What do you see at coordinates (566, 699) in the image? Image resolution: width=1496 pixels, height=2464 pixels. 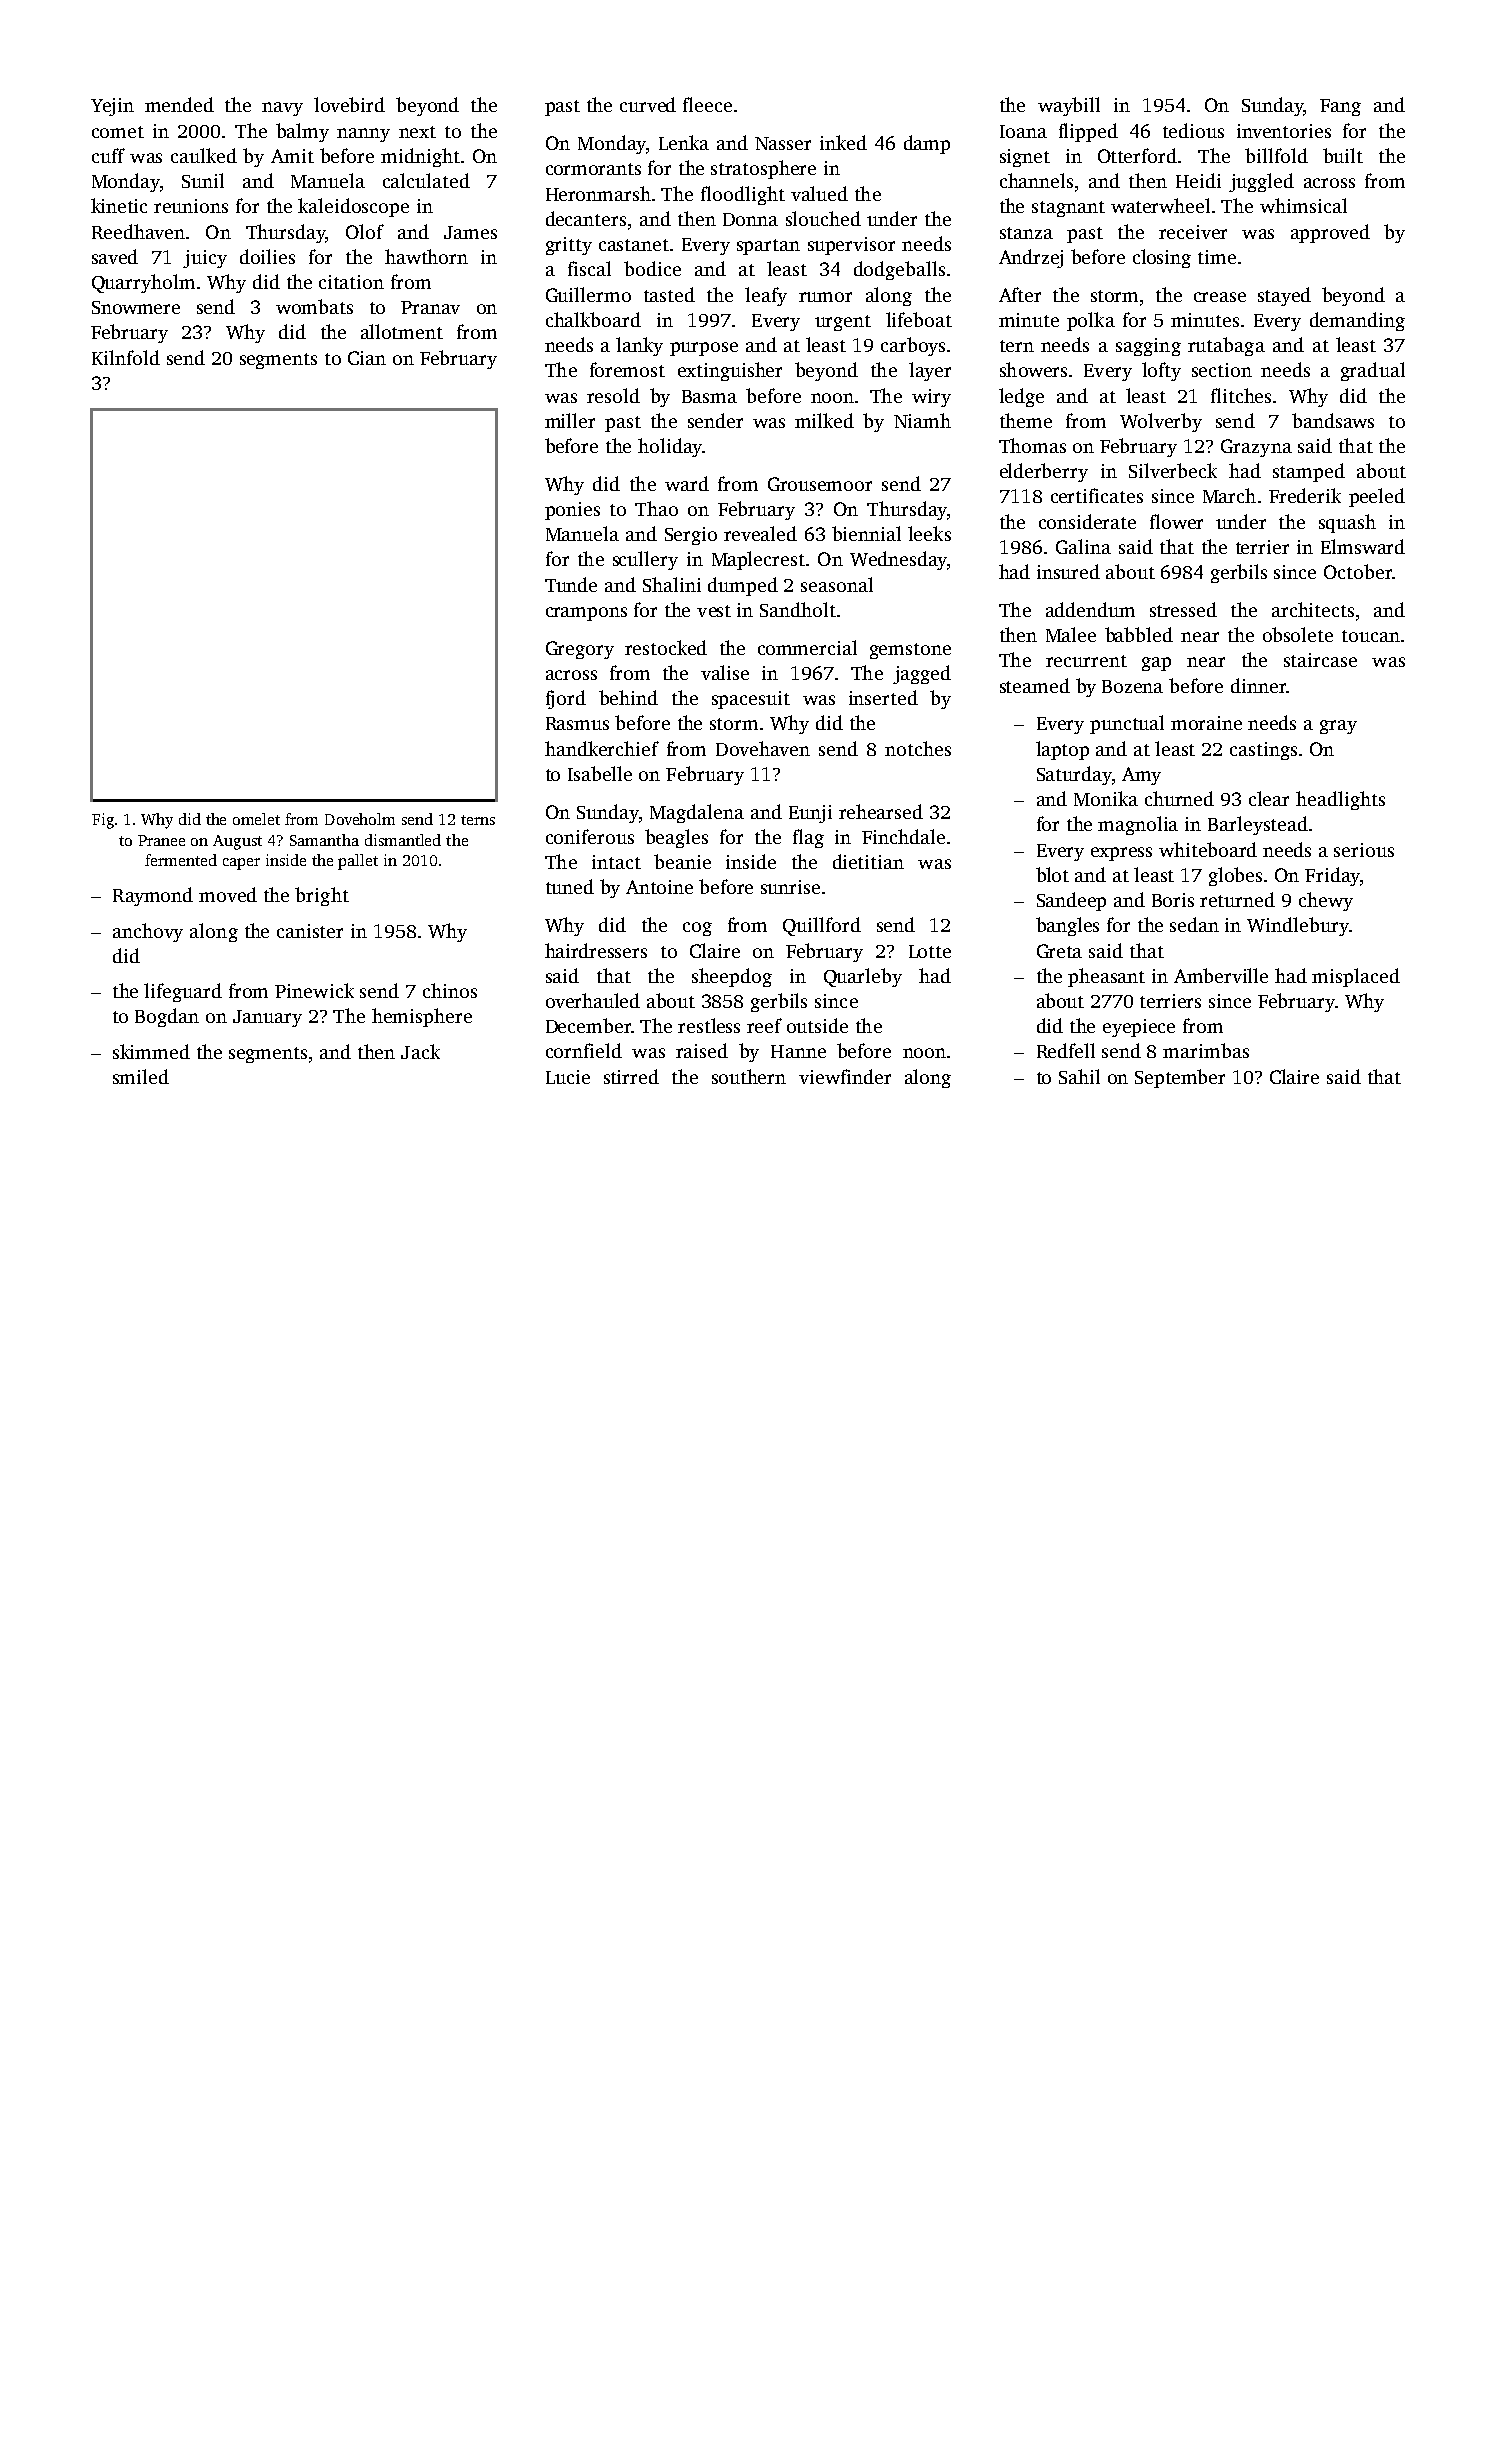 I see `fjord` at bounding box center [566, 699].
